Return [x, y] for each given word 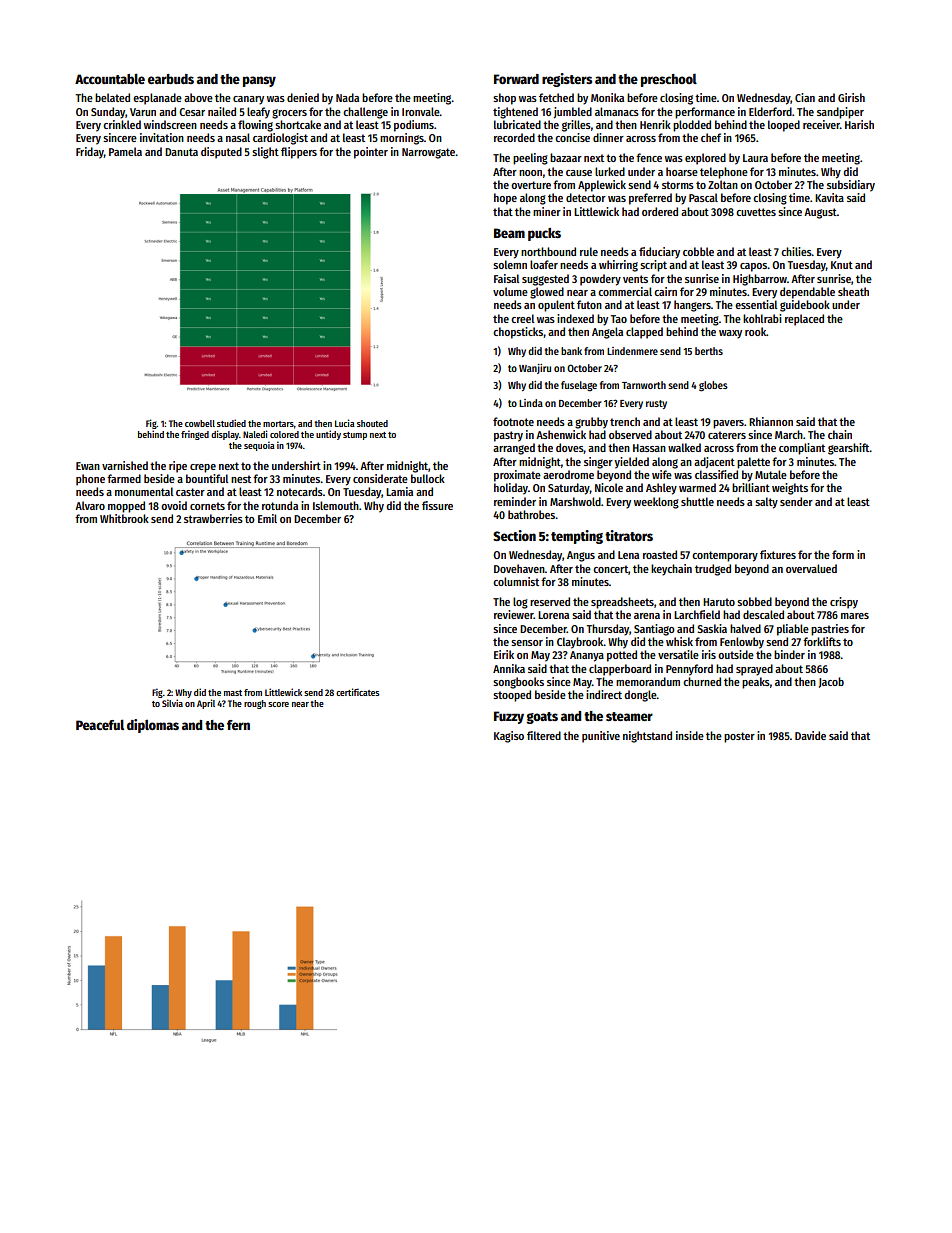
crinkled [122, 124]
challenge [365, 113]
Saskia [712, 628]
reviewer [514, 614]
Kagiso [509, 737]
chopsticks [518, 333]
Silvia [172, 703]
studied [231, 423]
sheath [853, 291]
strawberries [213, 518]
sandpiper [840, 113]
